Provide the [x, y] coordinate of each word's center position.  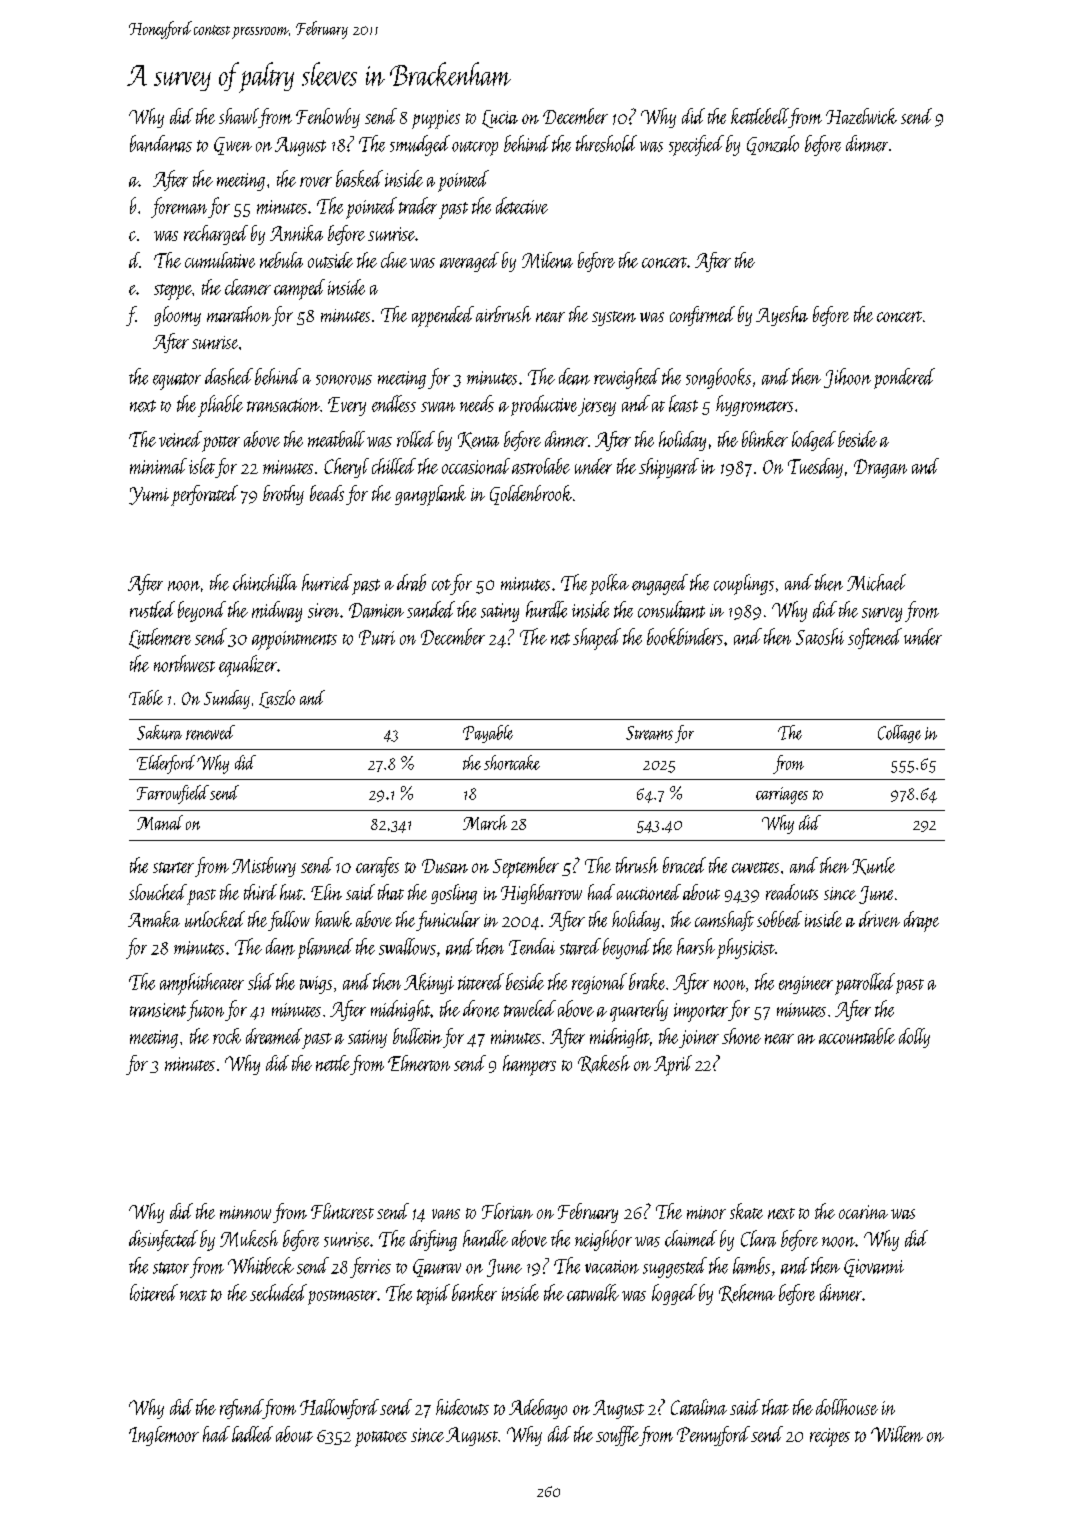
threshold [606, 143]
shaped [597, 639]
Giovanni [874, 1268]
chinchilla [265, 582]
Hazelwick [861, 116]
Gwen [233, 146]
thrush [637, 865]
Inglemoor [164, 1436]
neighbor [603, 1240]
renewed [210, 732]
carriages [782, 795]
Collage [899, 734]
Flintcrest [342, 1211]
